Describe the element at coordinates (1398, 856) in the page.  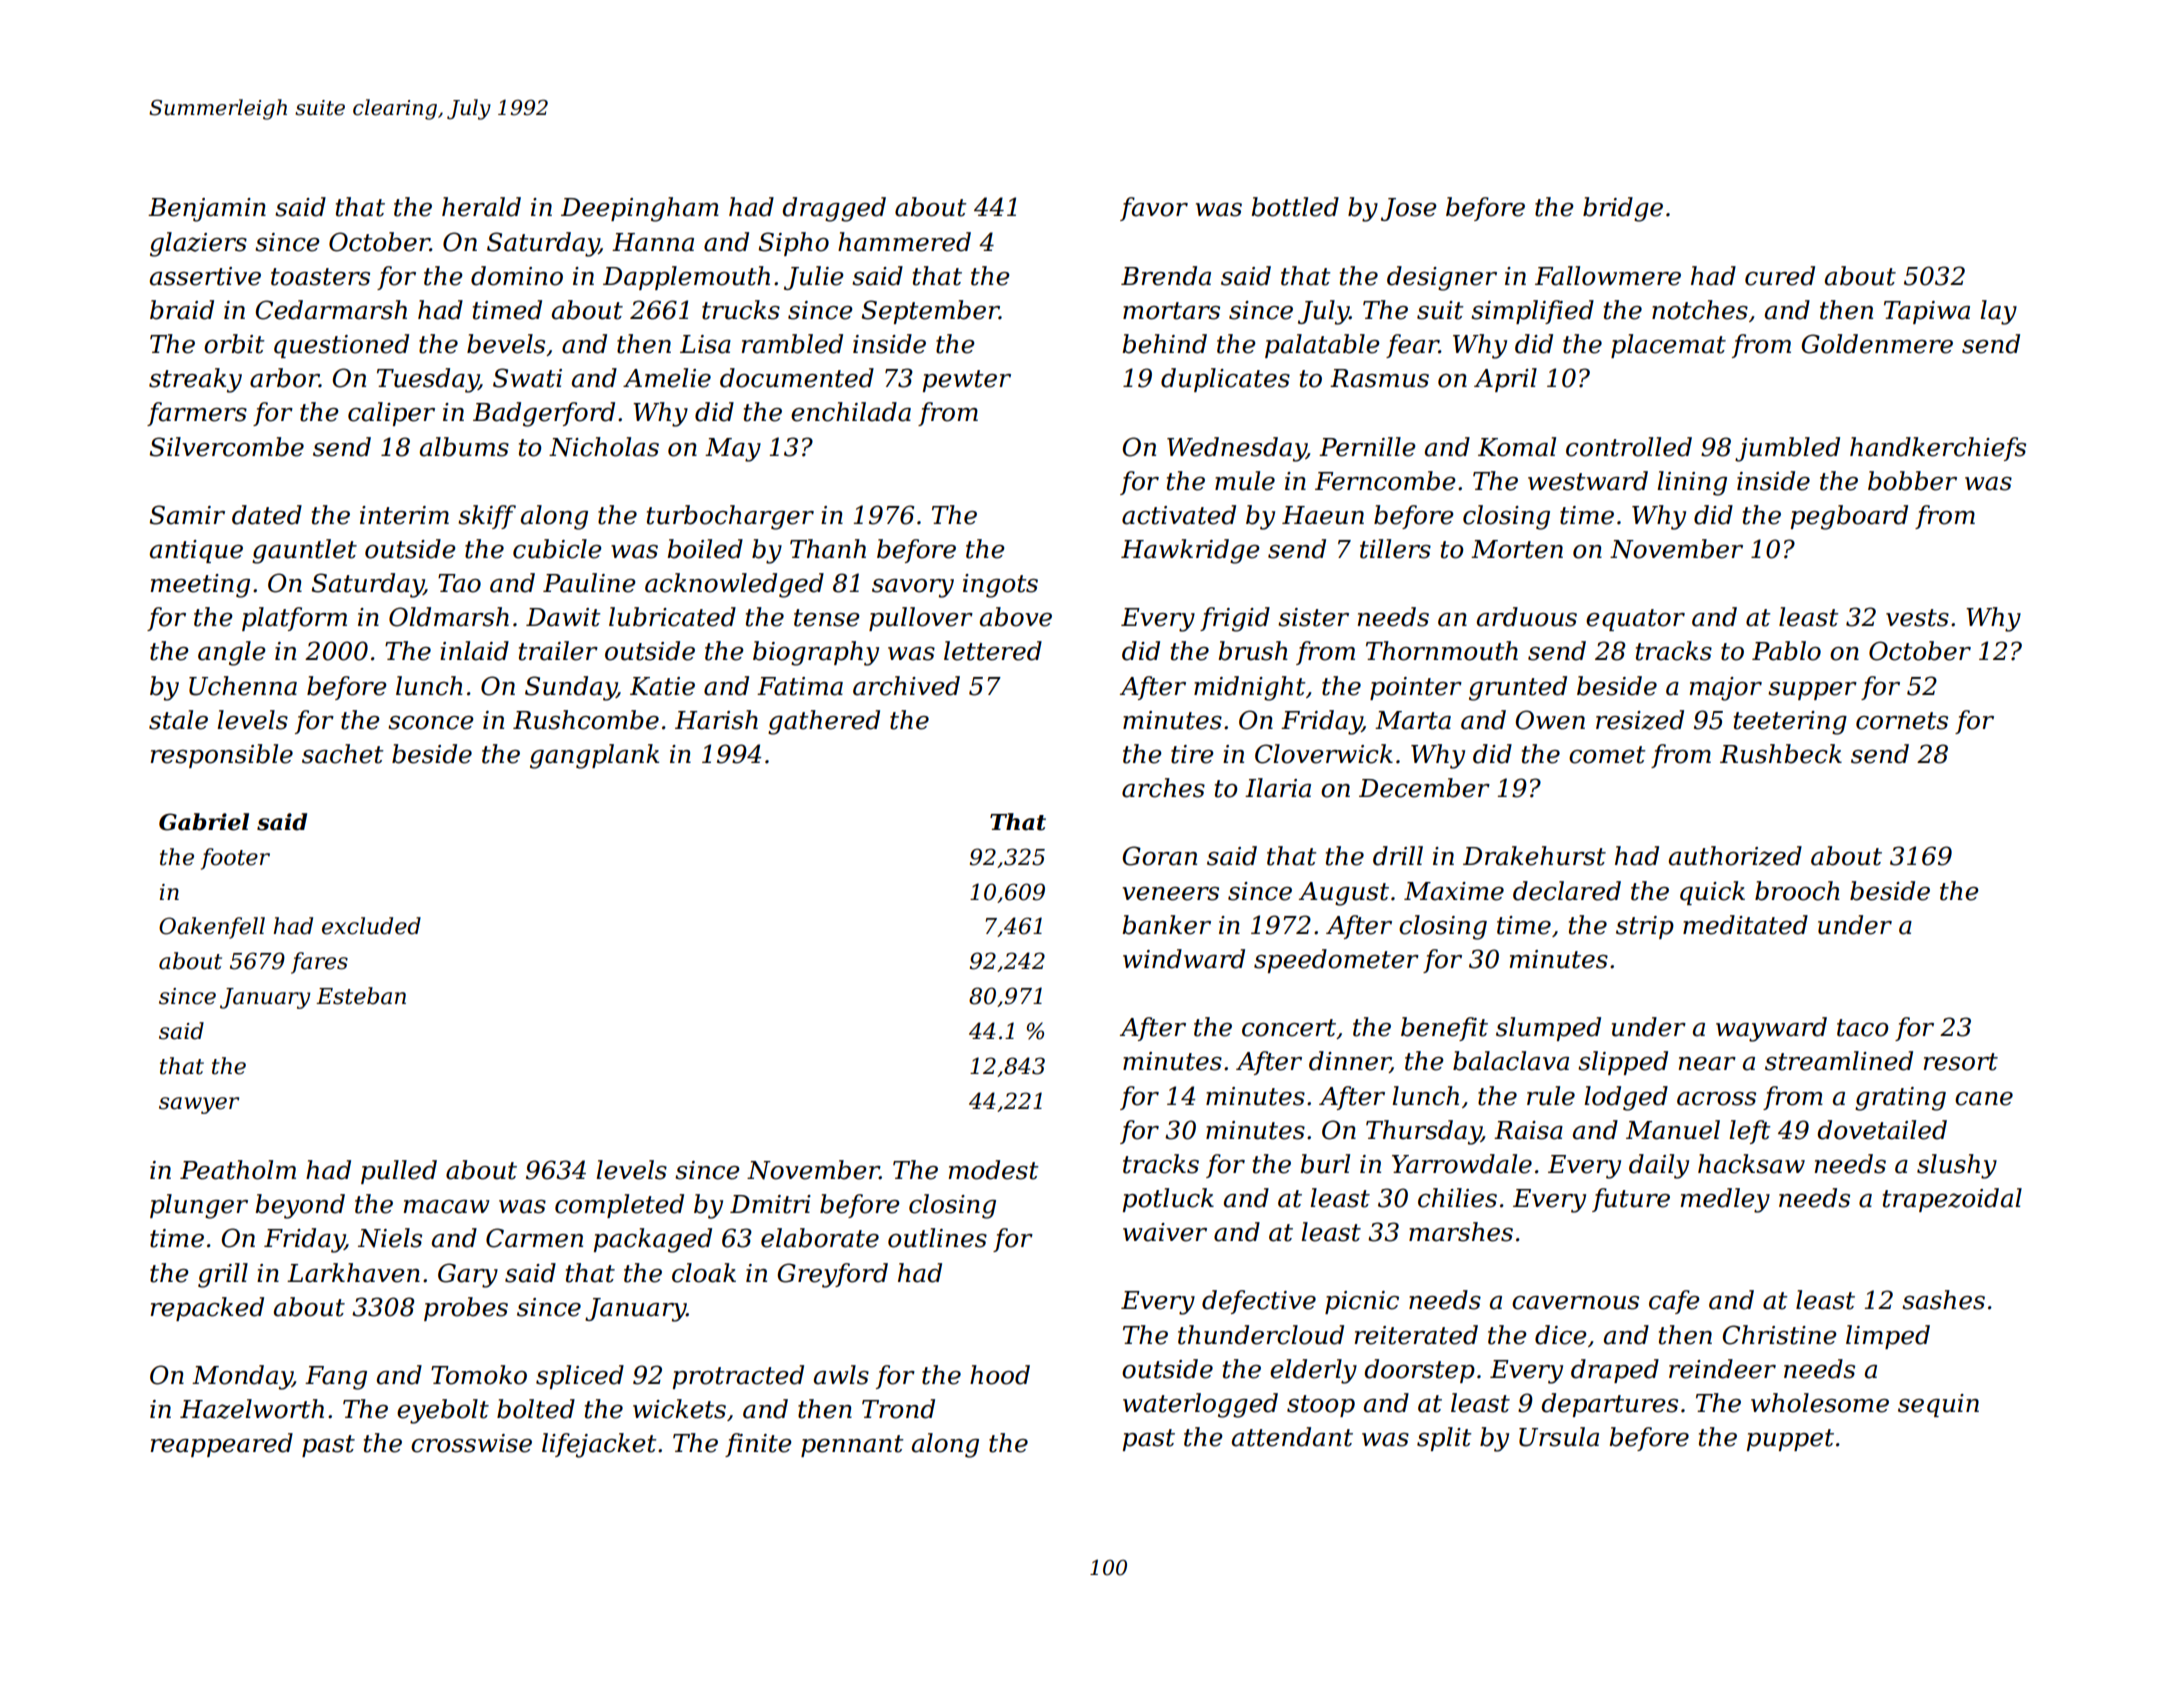
I see `drill` at that location.
